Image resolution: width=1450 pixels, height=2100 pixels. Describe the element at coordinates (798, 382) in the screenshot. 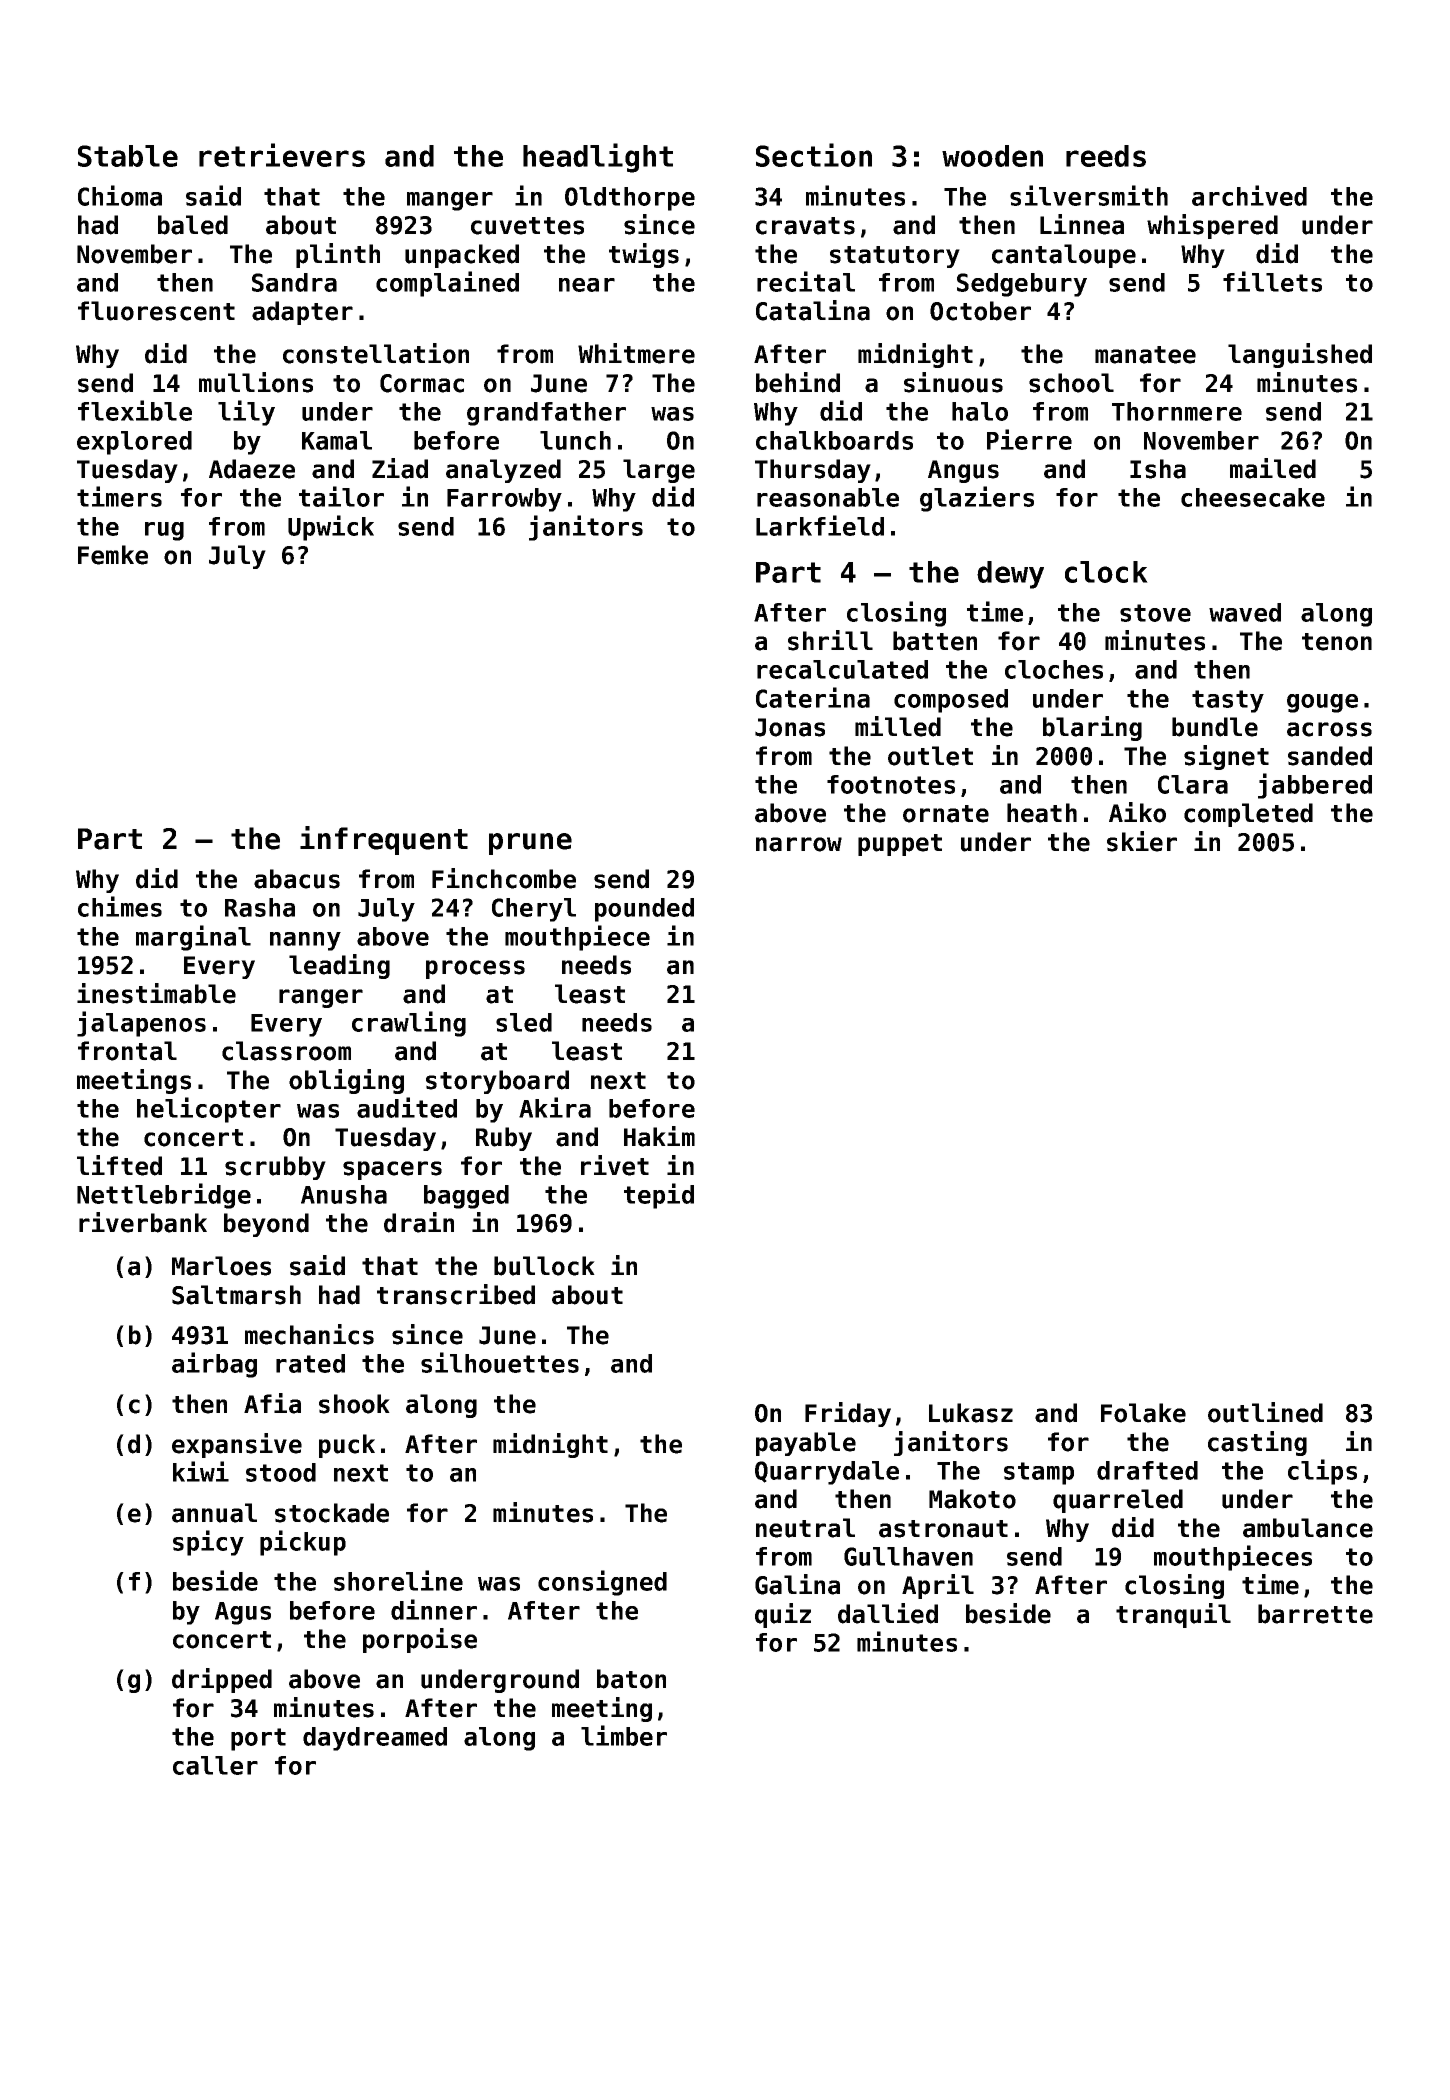

I see `behind` at that location.
